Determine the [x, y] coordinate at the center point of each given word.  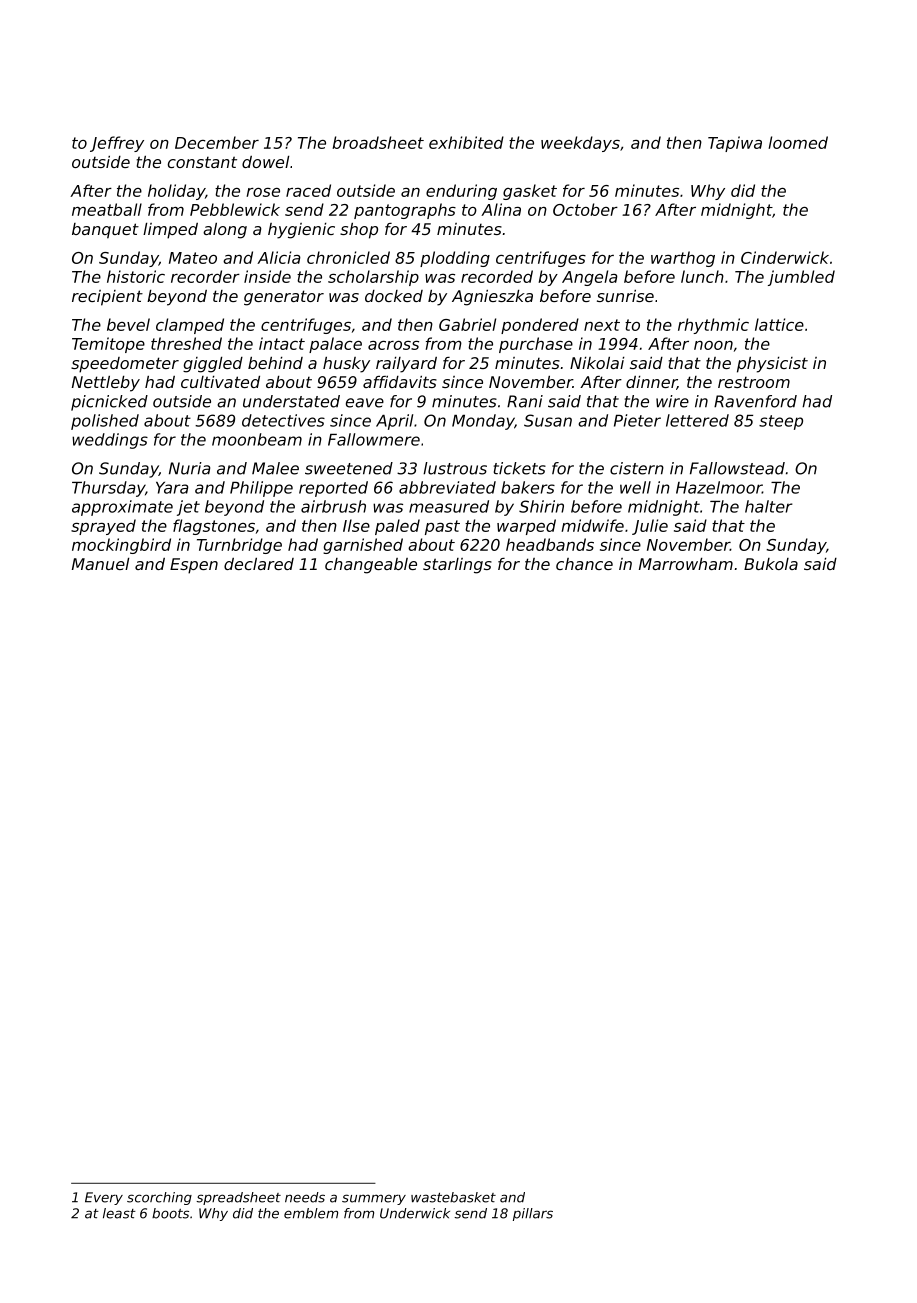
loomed [798, 142]
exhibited [466, 142]
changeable [371, 566]
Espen [194, 566]
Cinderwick [785, 257]
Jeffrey [117, 144]
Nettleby [106, 384]
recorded [497, 276]
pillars [533, 1214]
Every [104, 1198]
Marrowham [686, 564]
